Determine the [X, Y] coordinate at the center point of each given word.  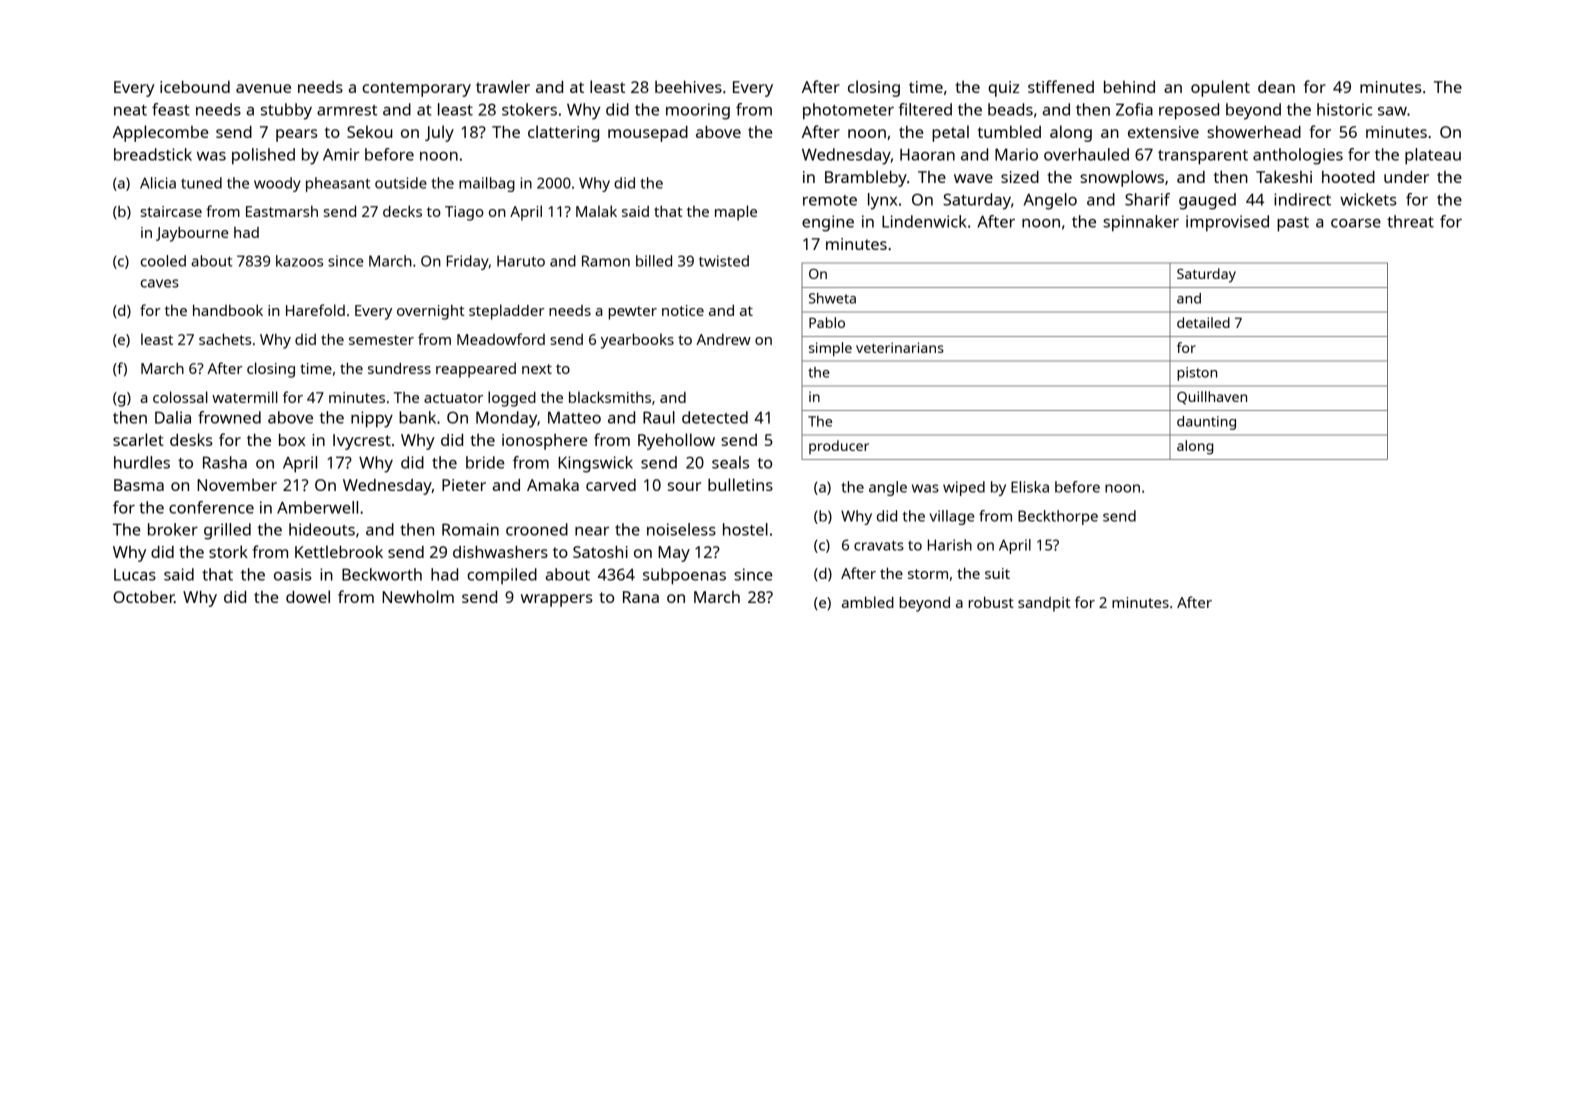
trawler [503, 86]
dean [1276, 87]
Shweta [832, 298]
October [143, 596]
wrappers [557, 600]
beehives [688, 86]
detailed [1203, 322]
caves [160, 283]
